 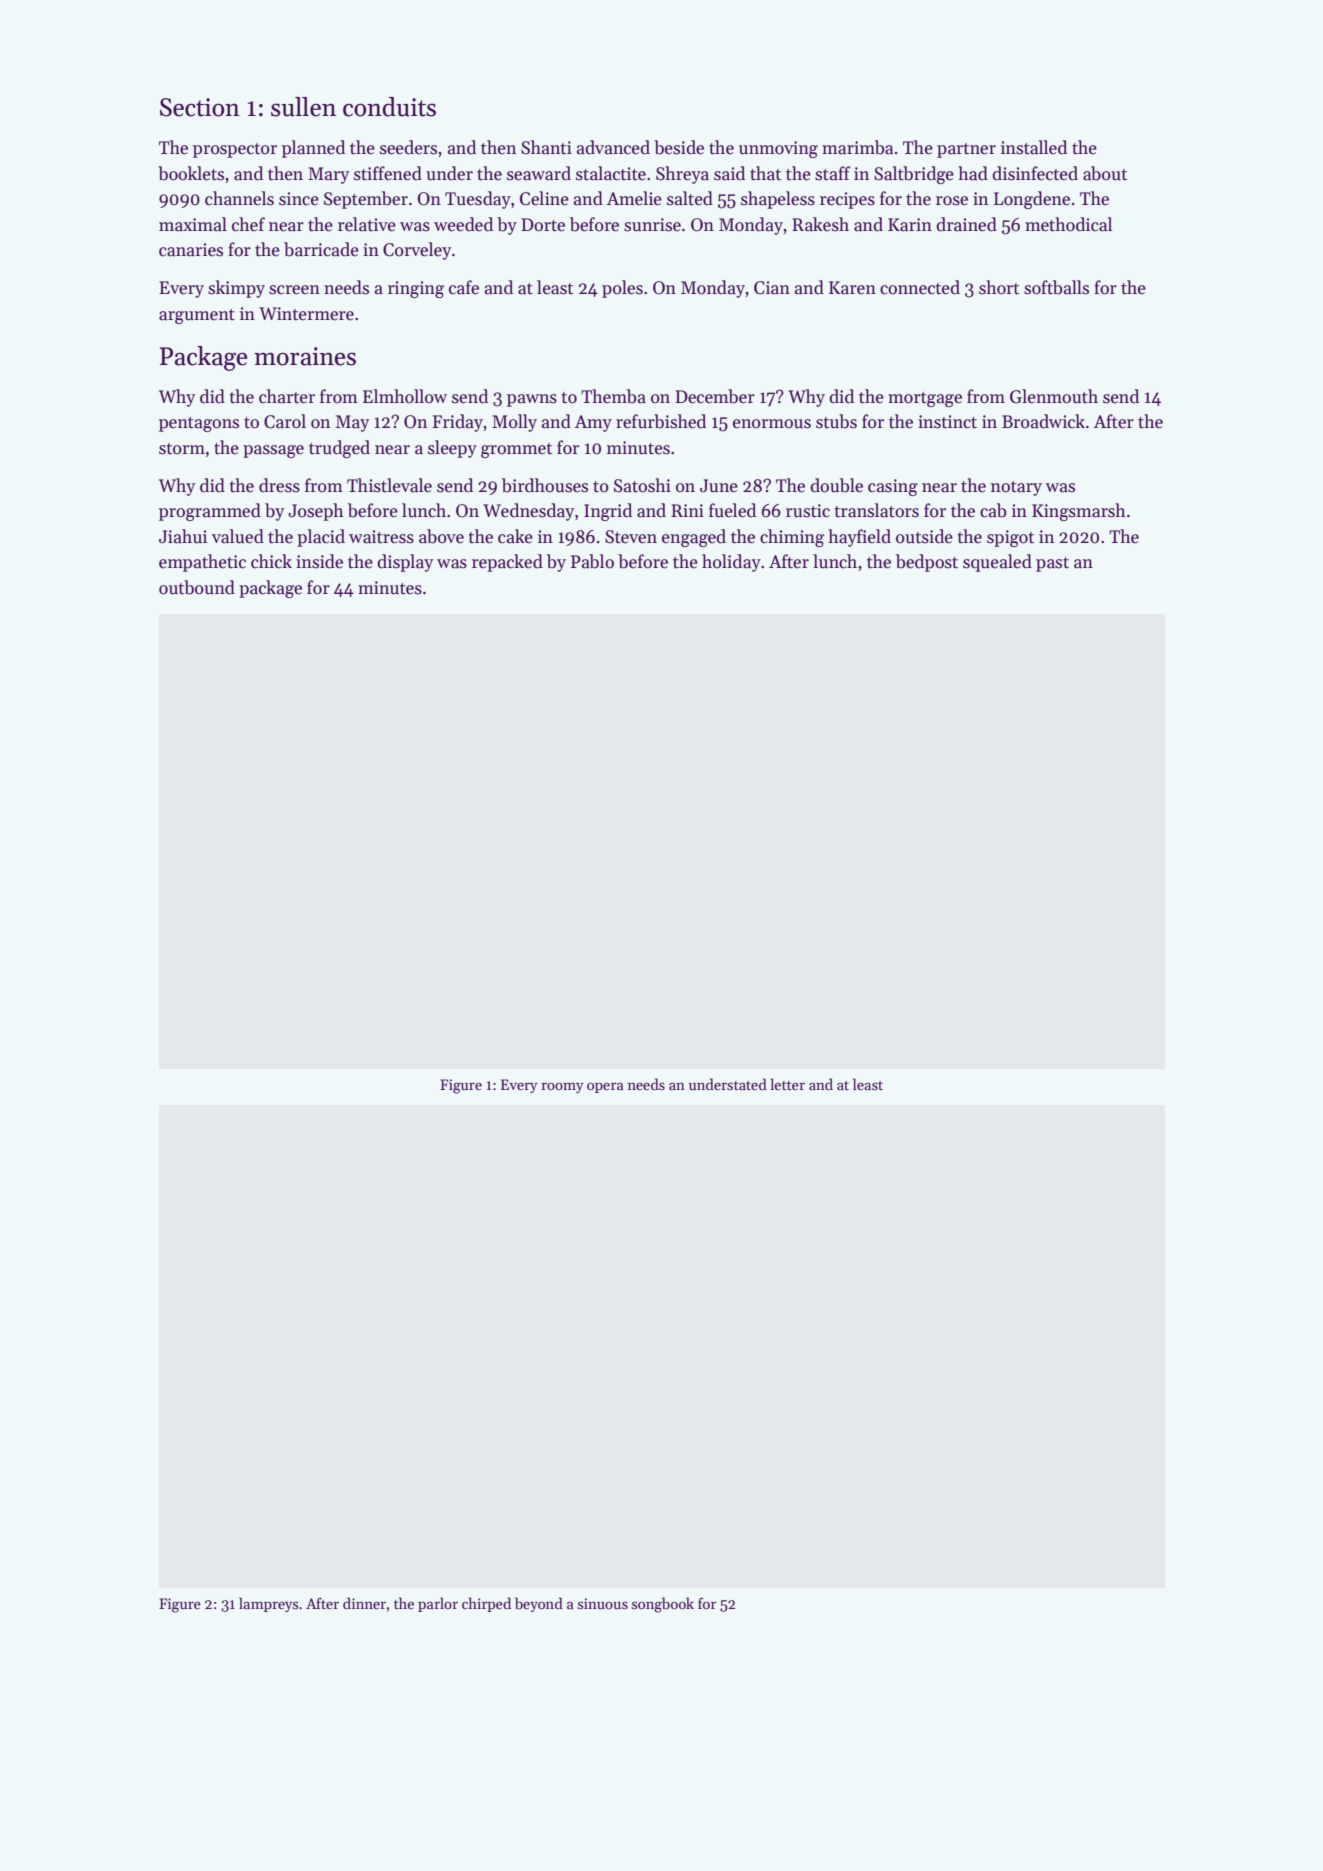 I want to click on inside, so click(x=319, y=561).
